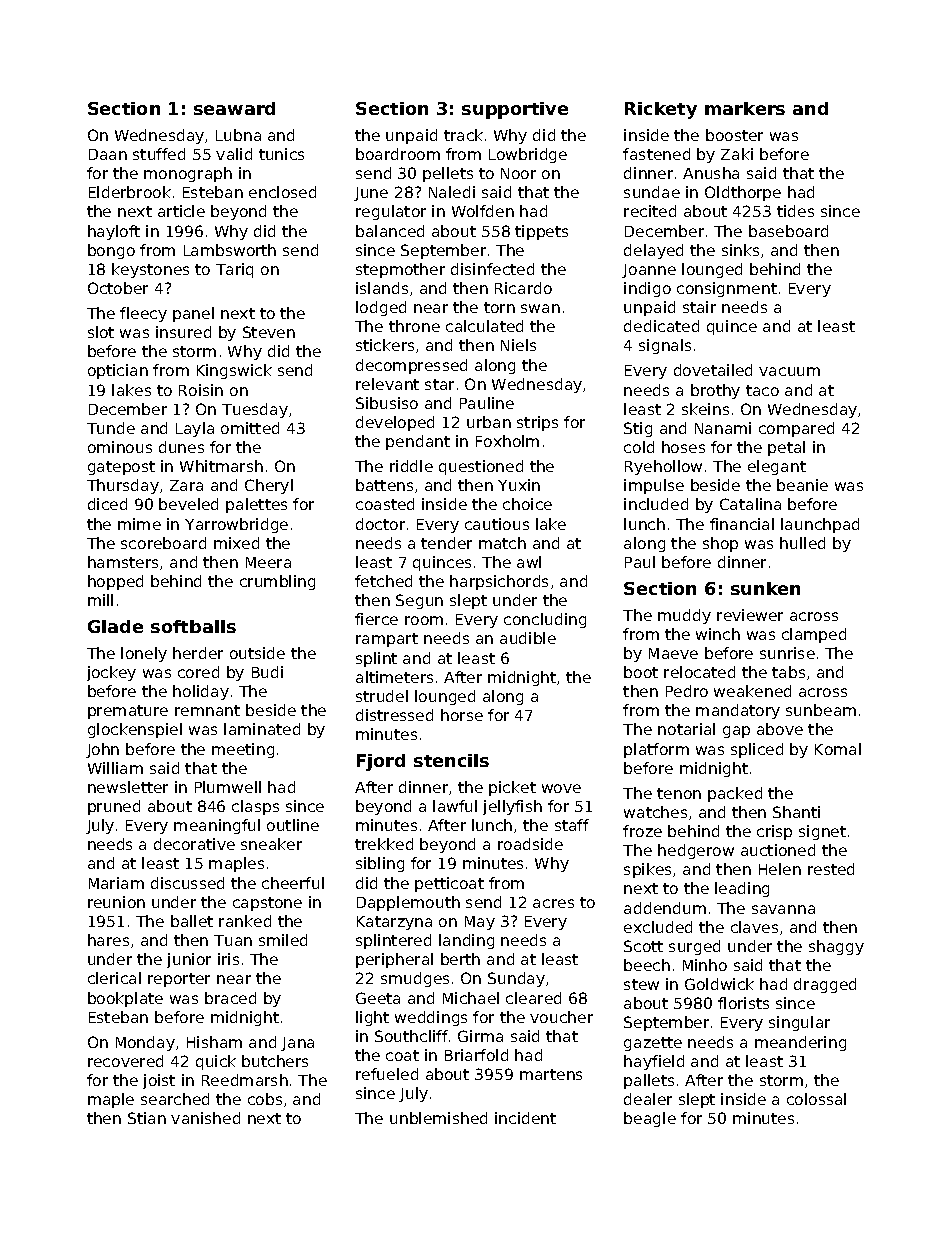  What do you see at coordinates (255, 410) in the screenshot?
I see `Tuesday` at bounding box center [255, 410].
